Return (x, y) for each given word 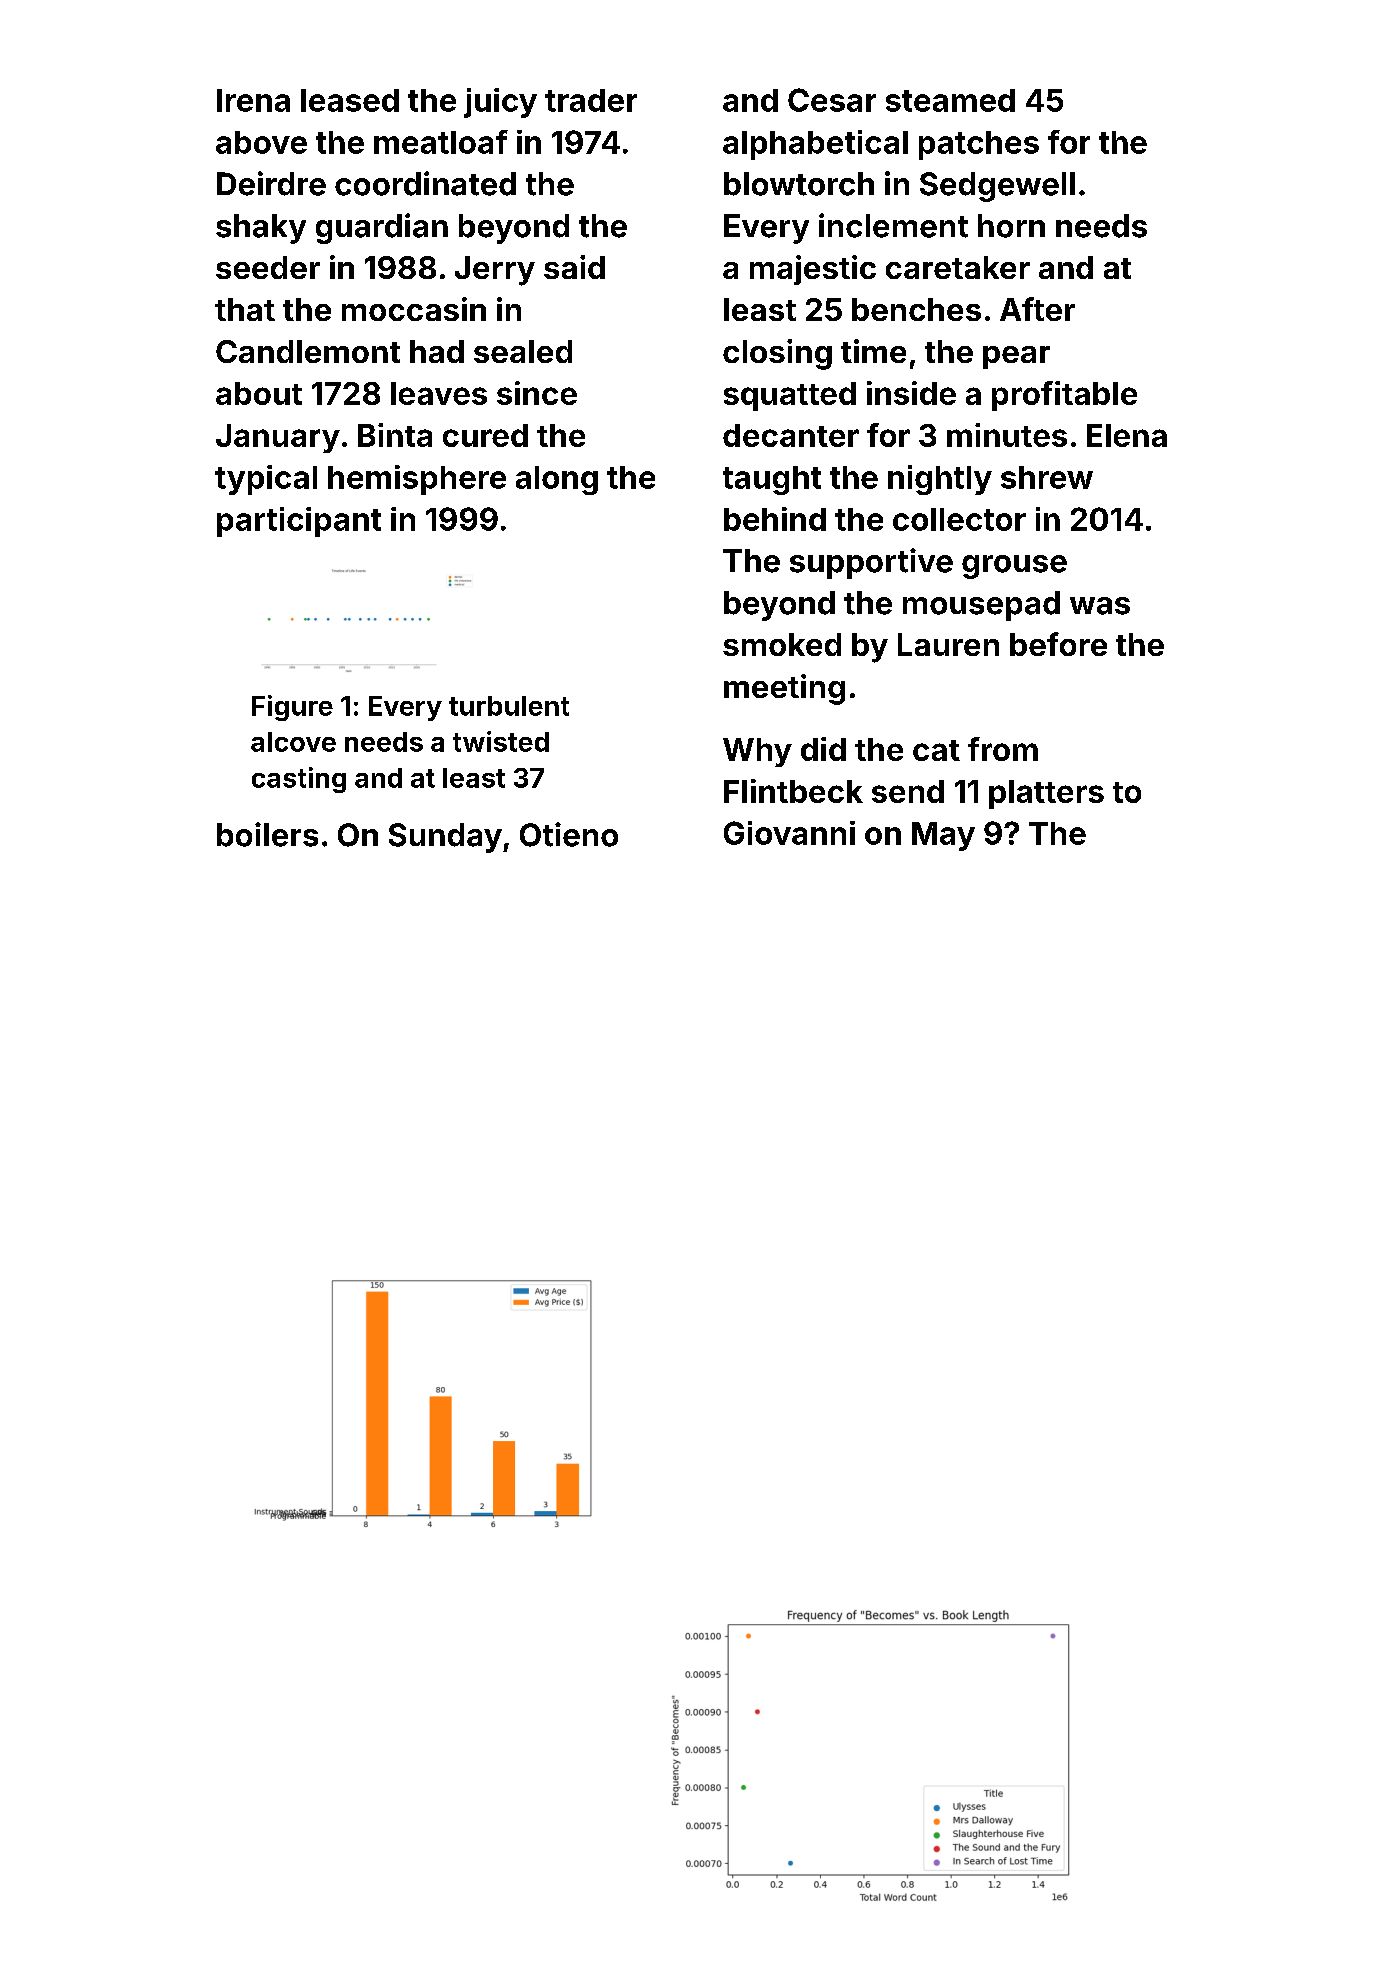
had (437, 351)
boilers (267, 834)
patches (979, 145)
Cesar (832, 100)
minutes (1007, 435)
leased (350, 100)
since (537, 393)
